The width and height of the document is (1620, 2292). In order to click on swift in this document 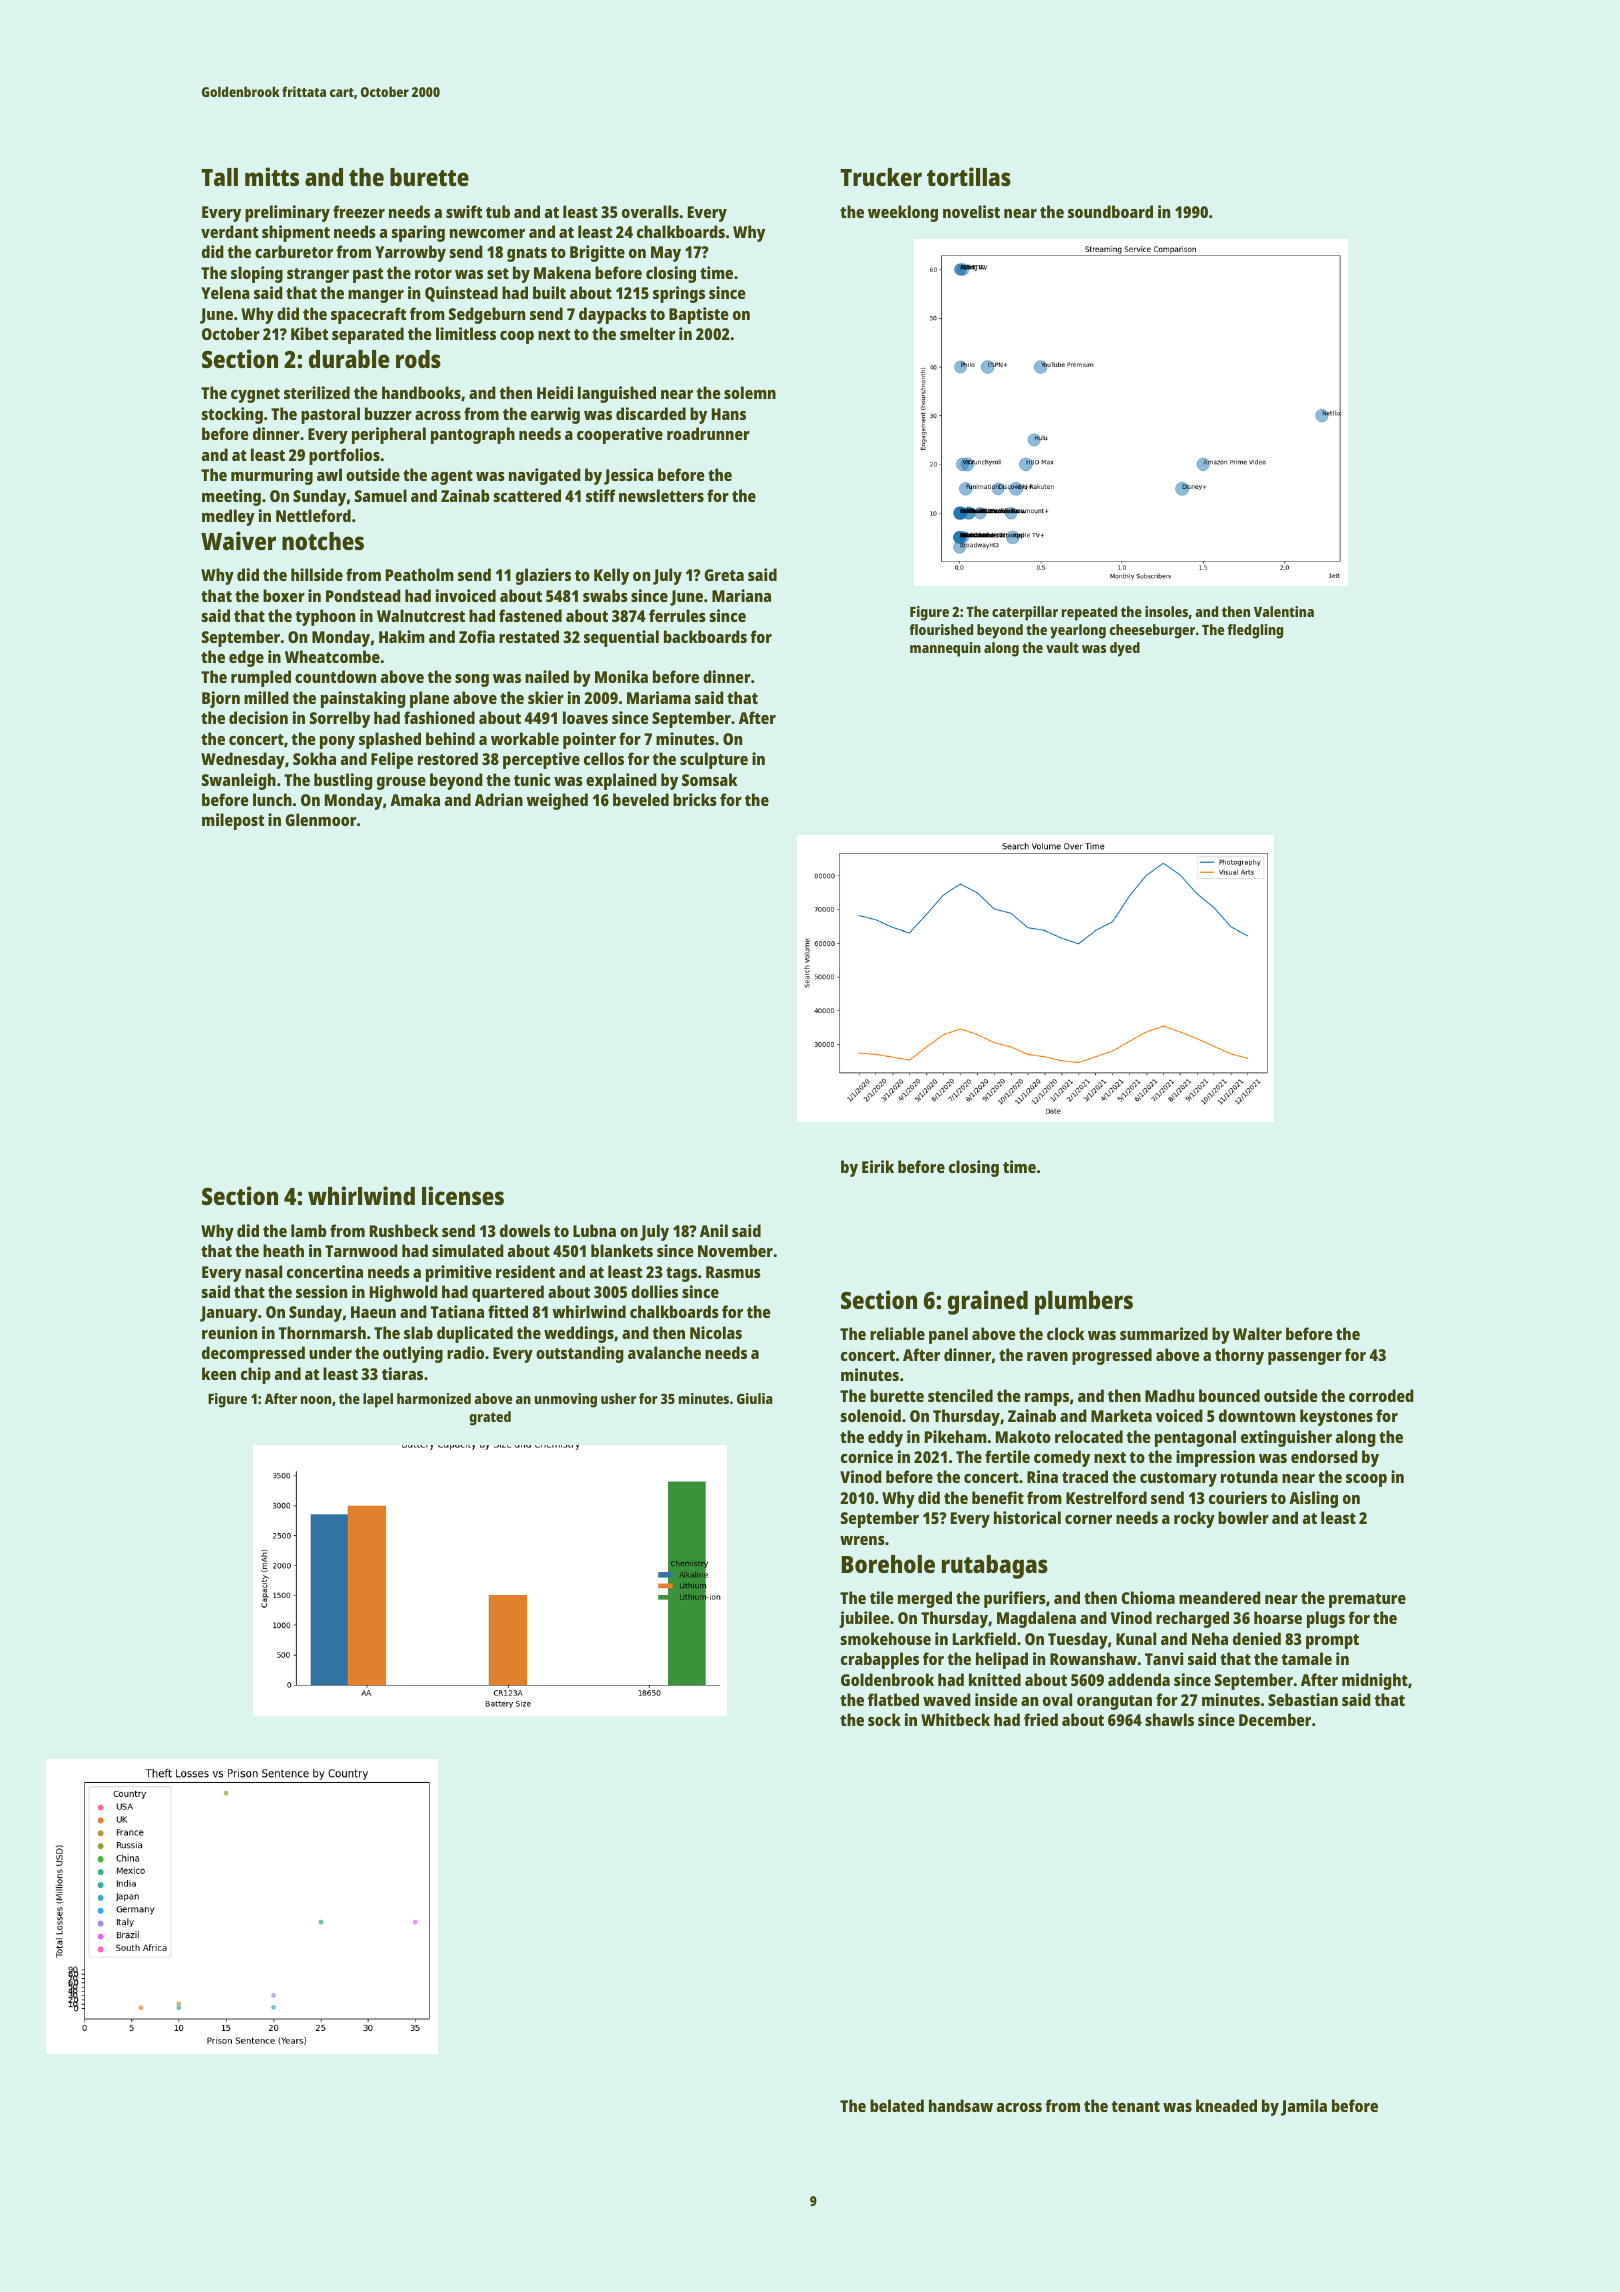, I will do `click(464, 211)`.
